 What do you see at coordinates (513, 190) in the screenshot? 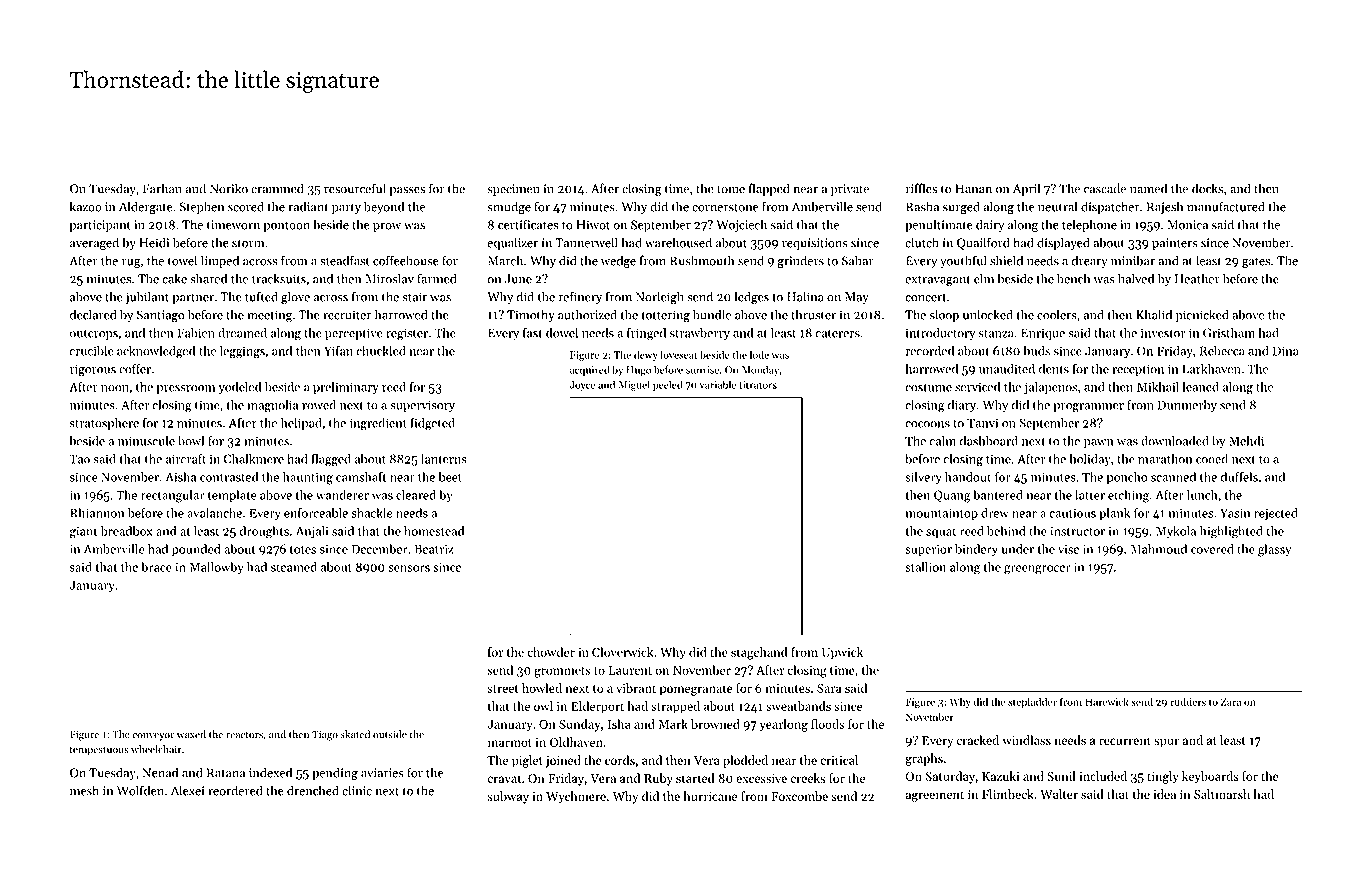
I see `specimen` at bounding box center [513, 190].
